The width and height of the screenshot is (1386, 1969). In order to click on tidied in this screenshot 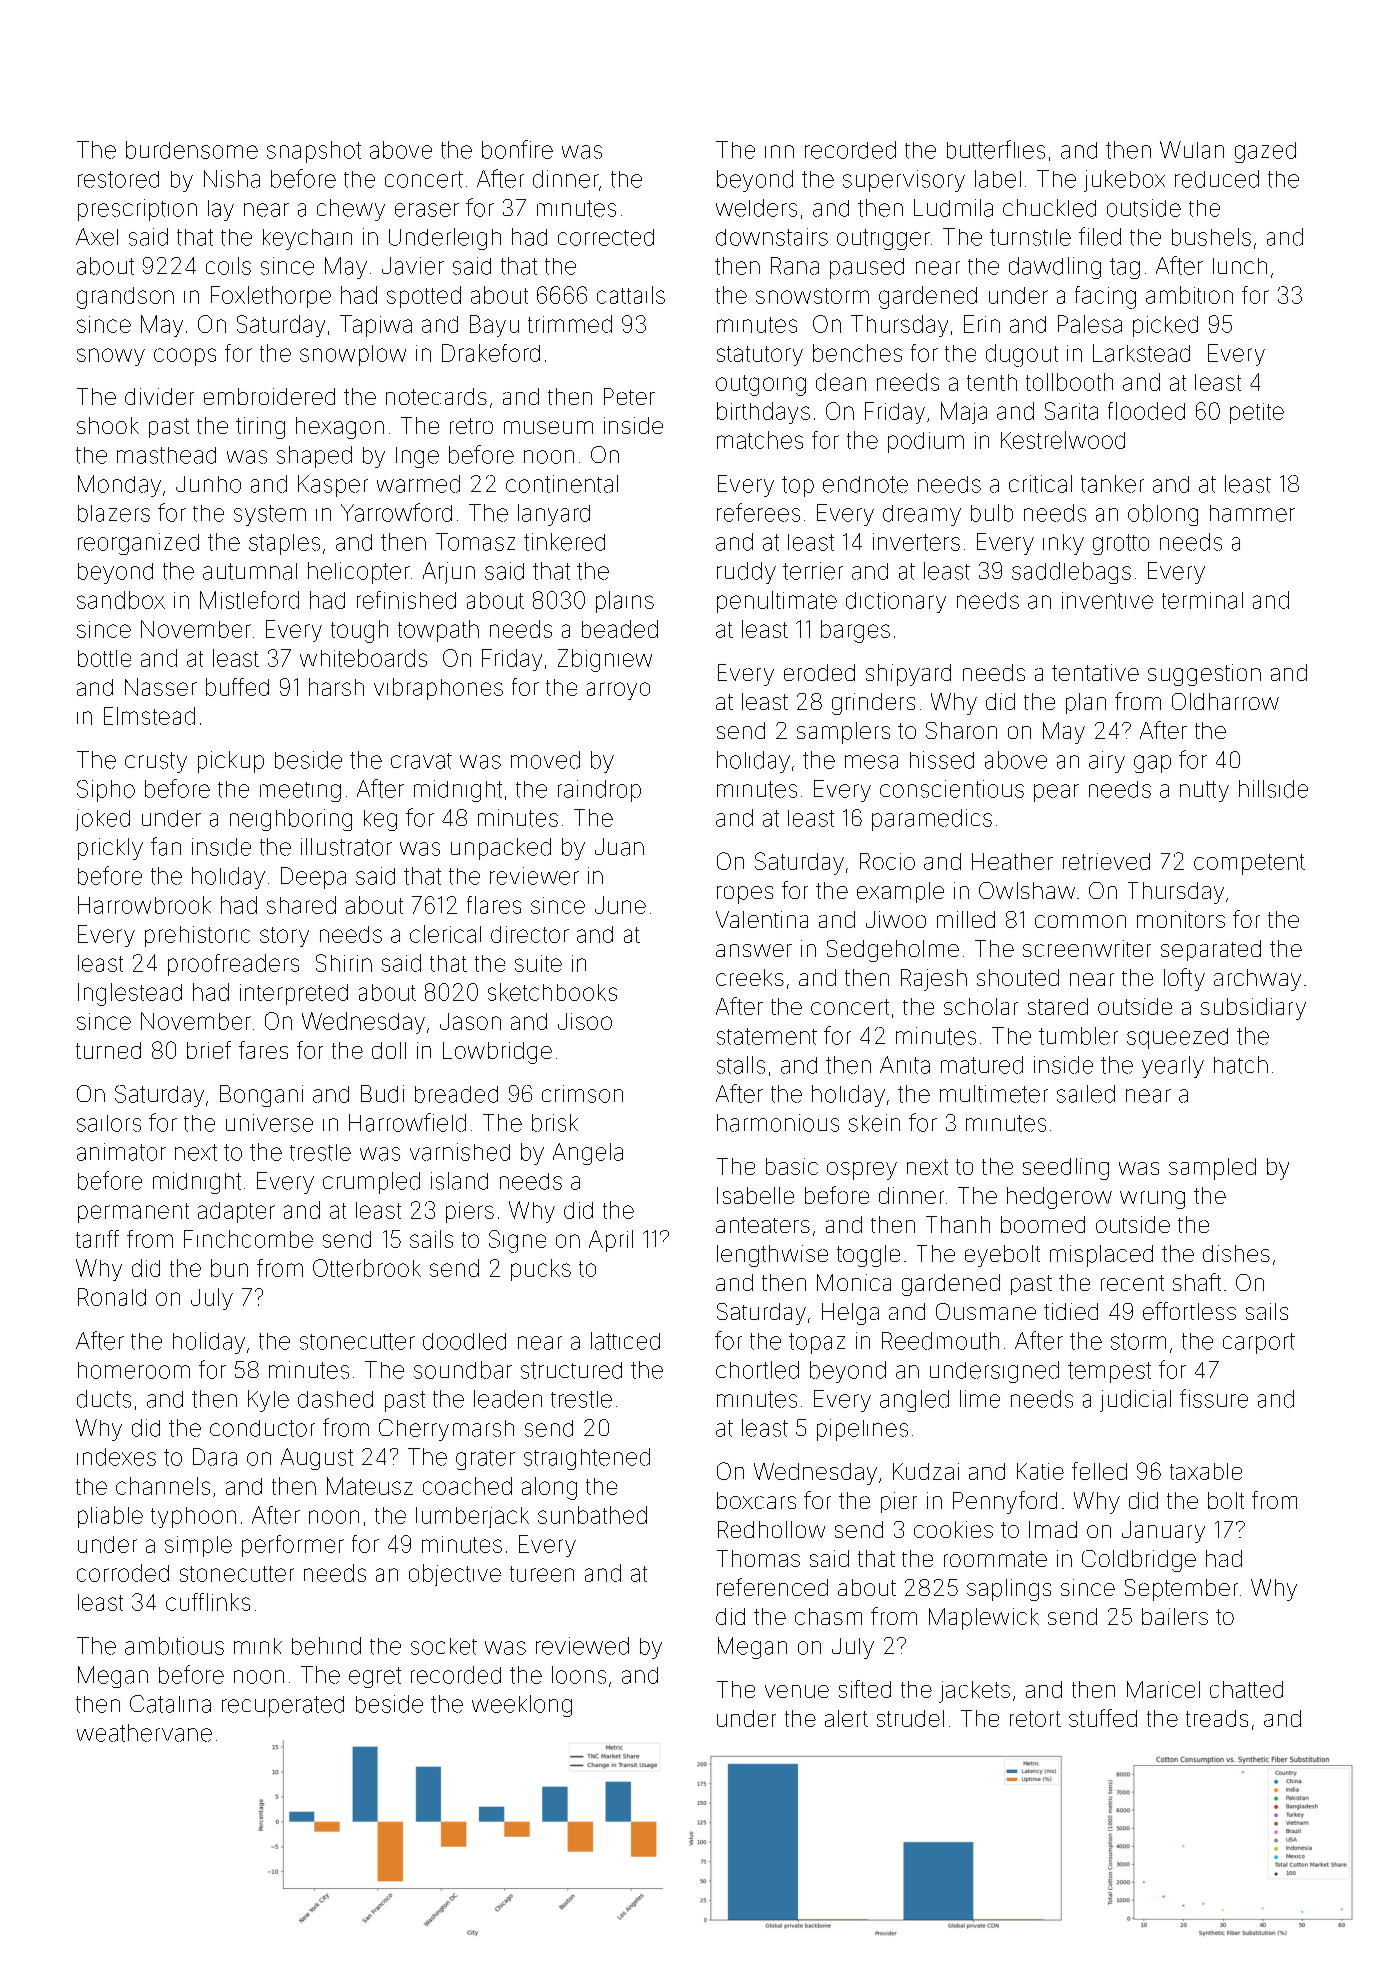, I will do `click(1071, 1311)`.
